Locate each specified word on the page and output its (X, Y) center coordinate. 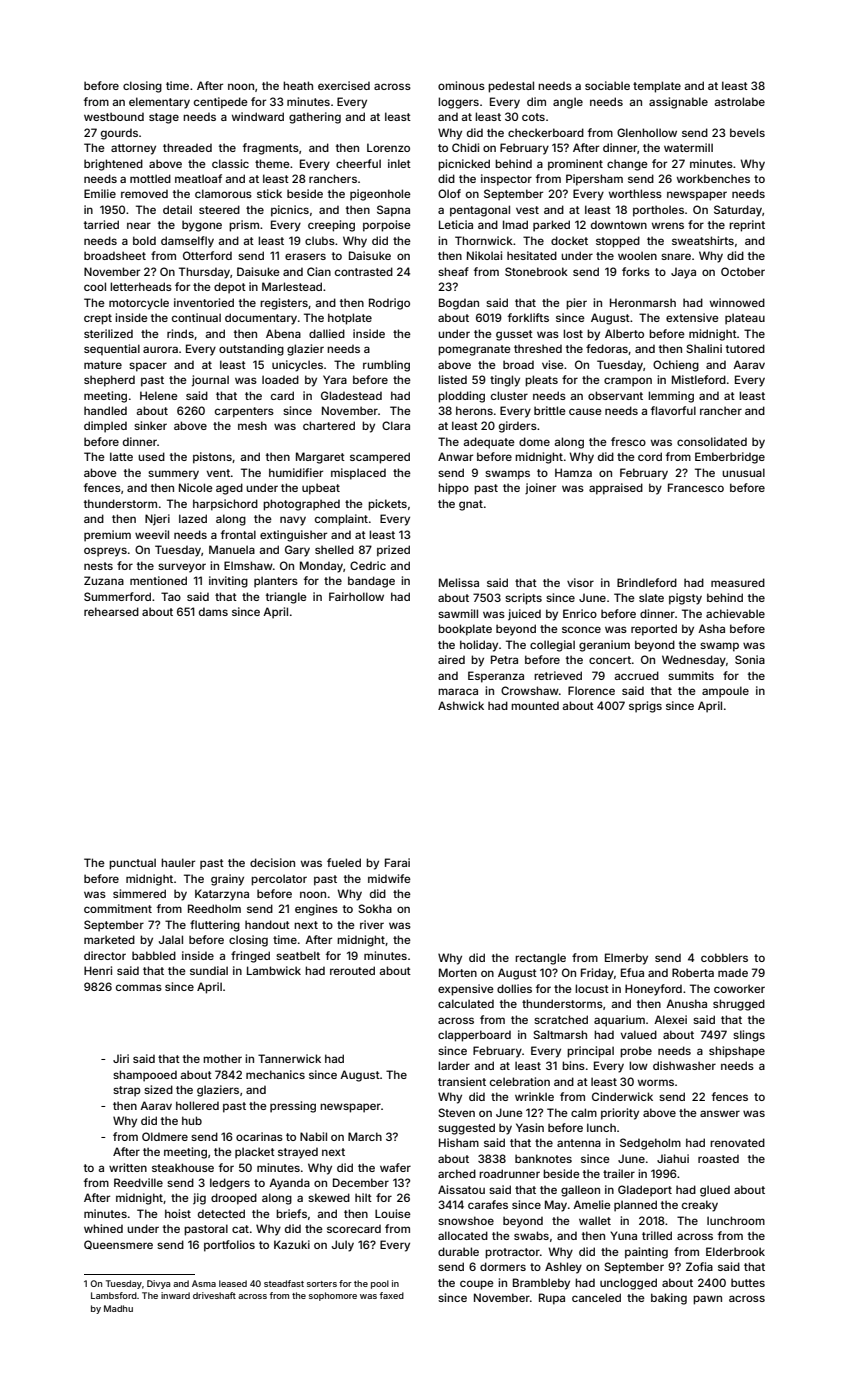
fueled (344, 862)
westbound (114, 116)
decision (272, 862)
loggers (458, 103)
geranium (604, 646)
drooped (234, 1199)
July (343, 1246)
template (657, 87)
